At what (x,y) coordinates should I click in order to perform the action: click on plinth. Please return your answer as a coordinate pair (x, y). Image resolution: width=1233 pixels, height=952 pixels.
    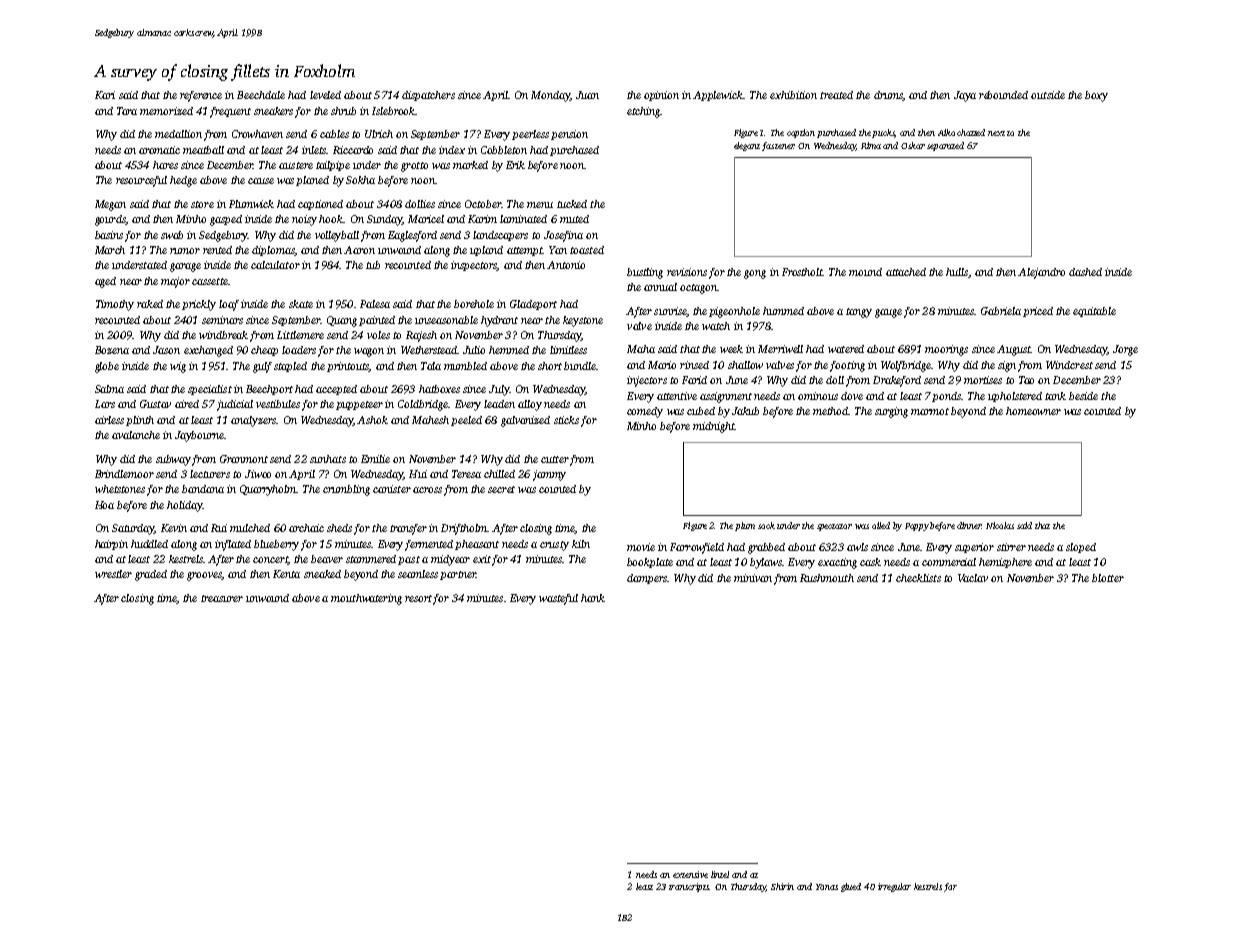
    Looking at the image, I should click on (140, 421).
